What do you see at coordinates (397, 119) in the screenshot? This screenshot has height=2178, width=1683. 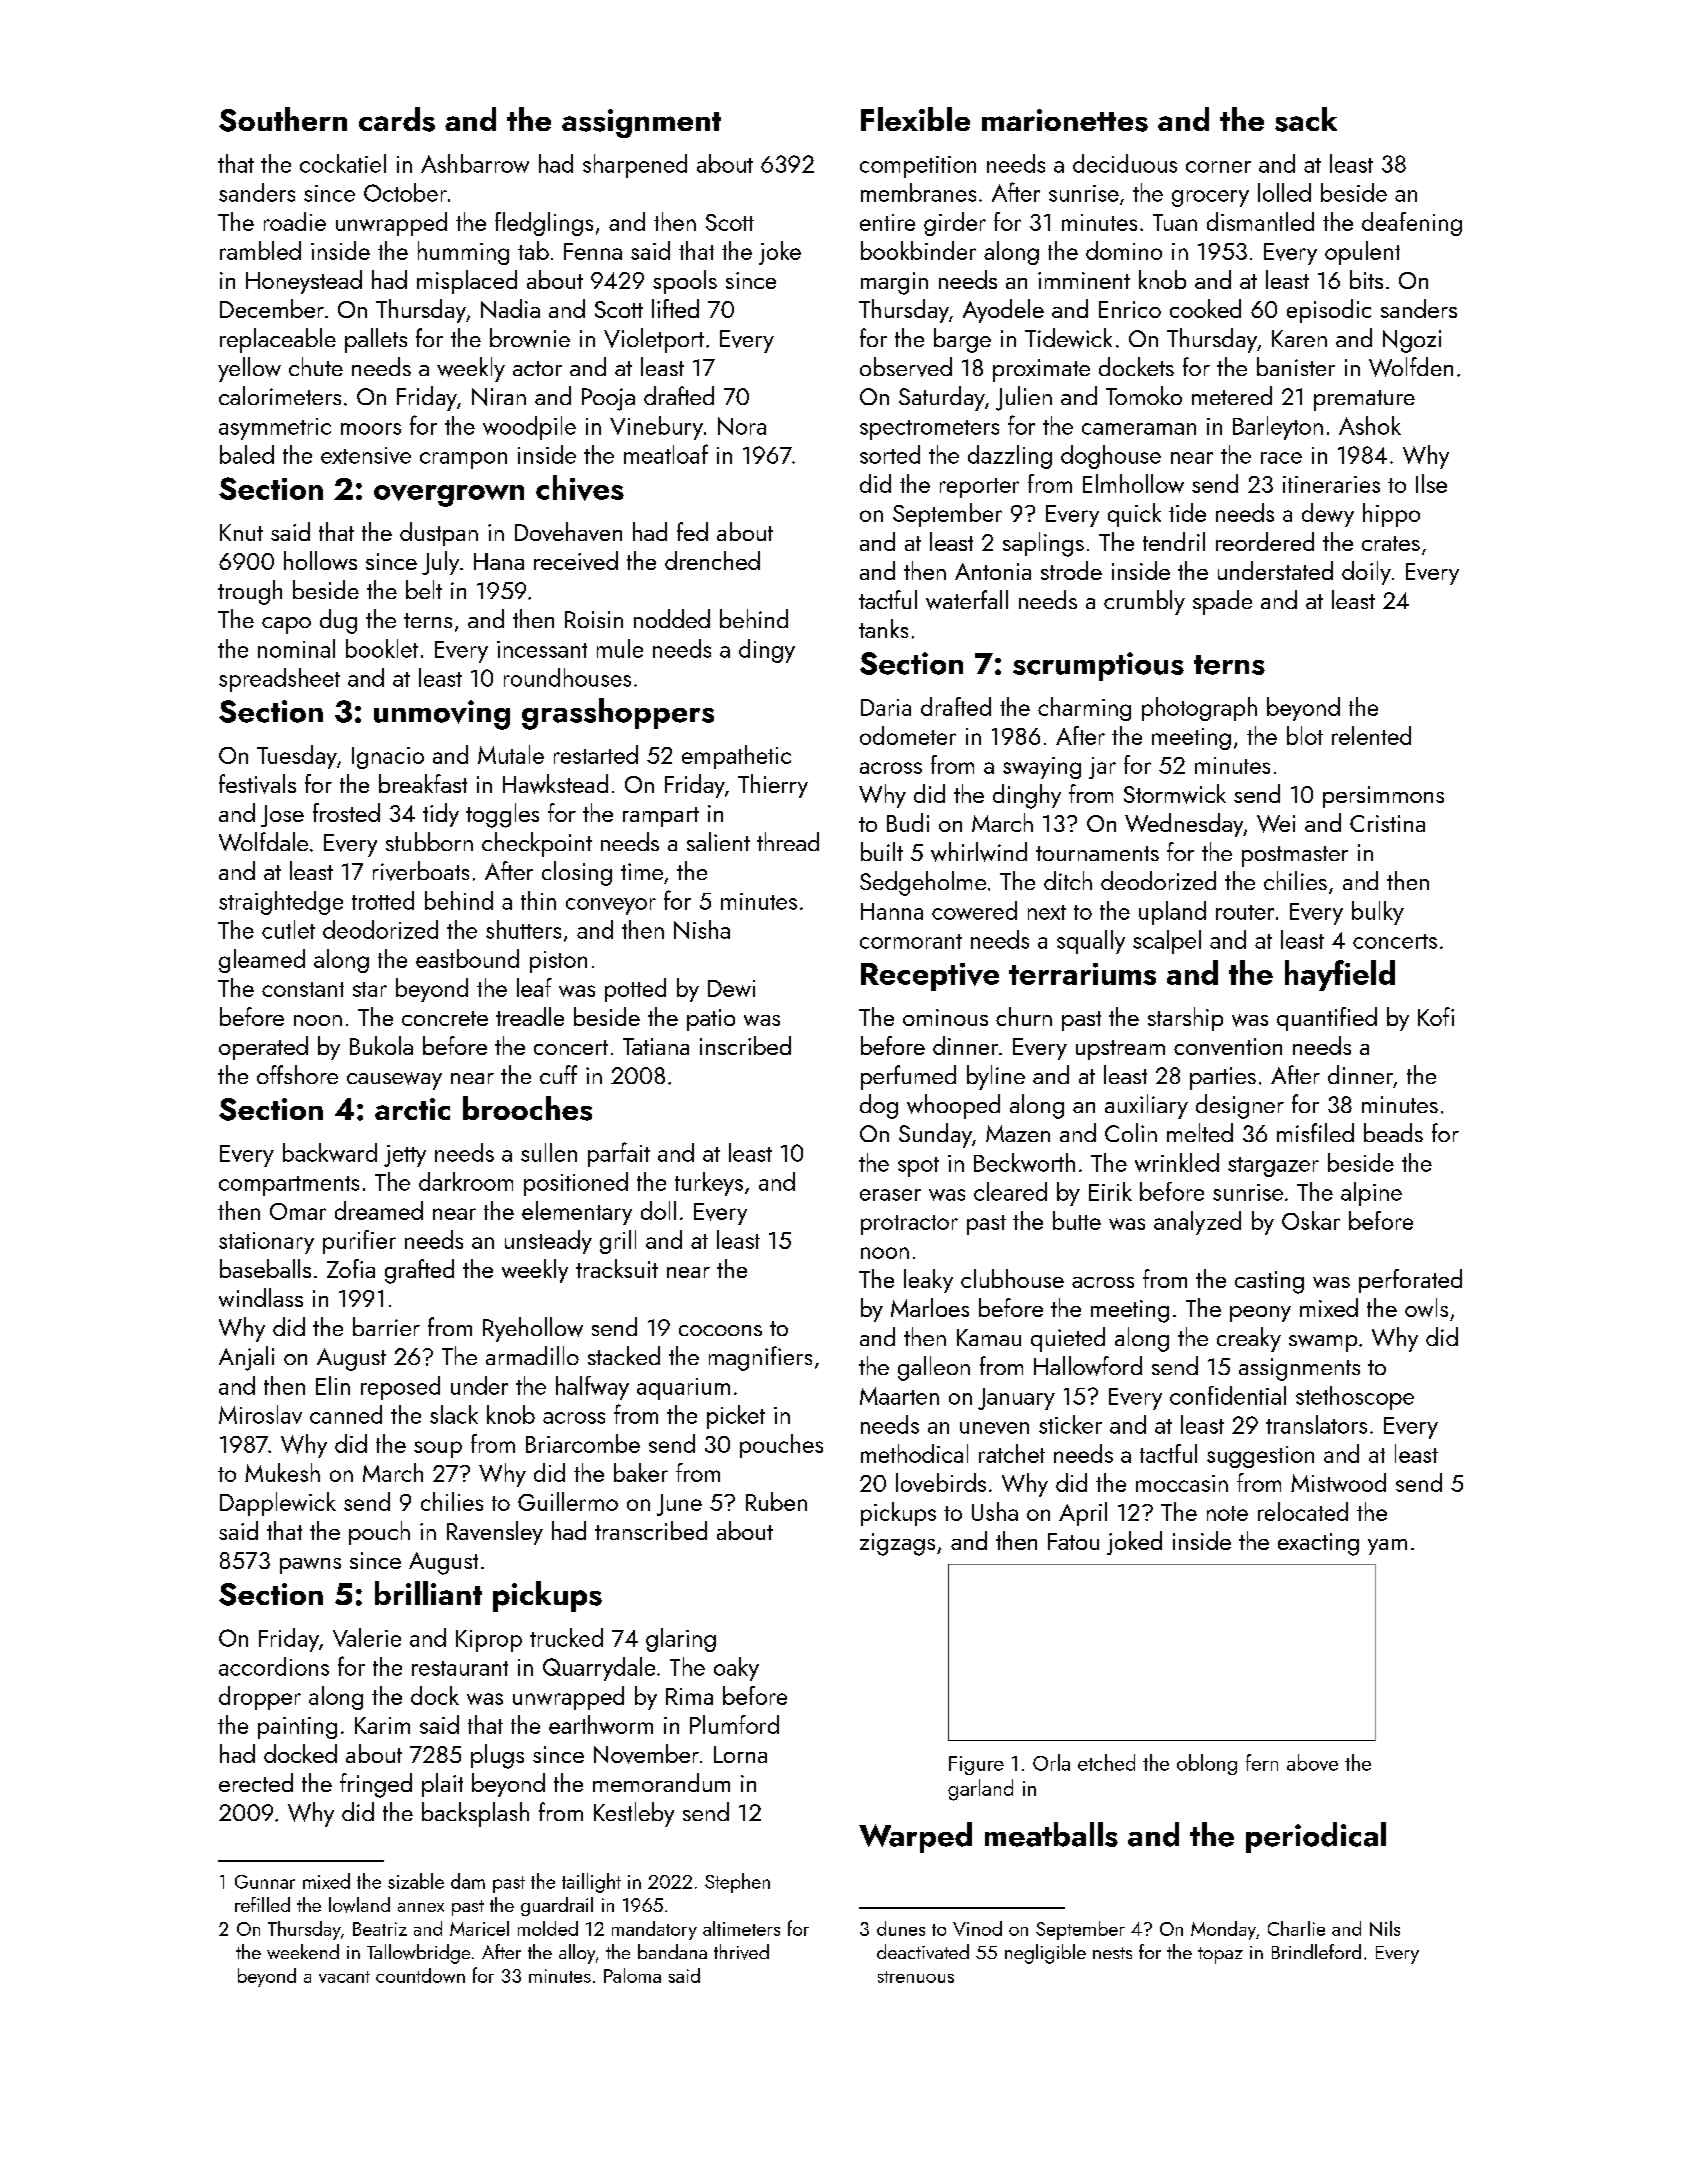 I see `cards` at bounding box center [397, 119].
